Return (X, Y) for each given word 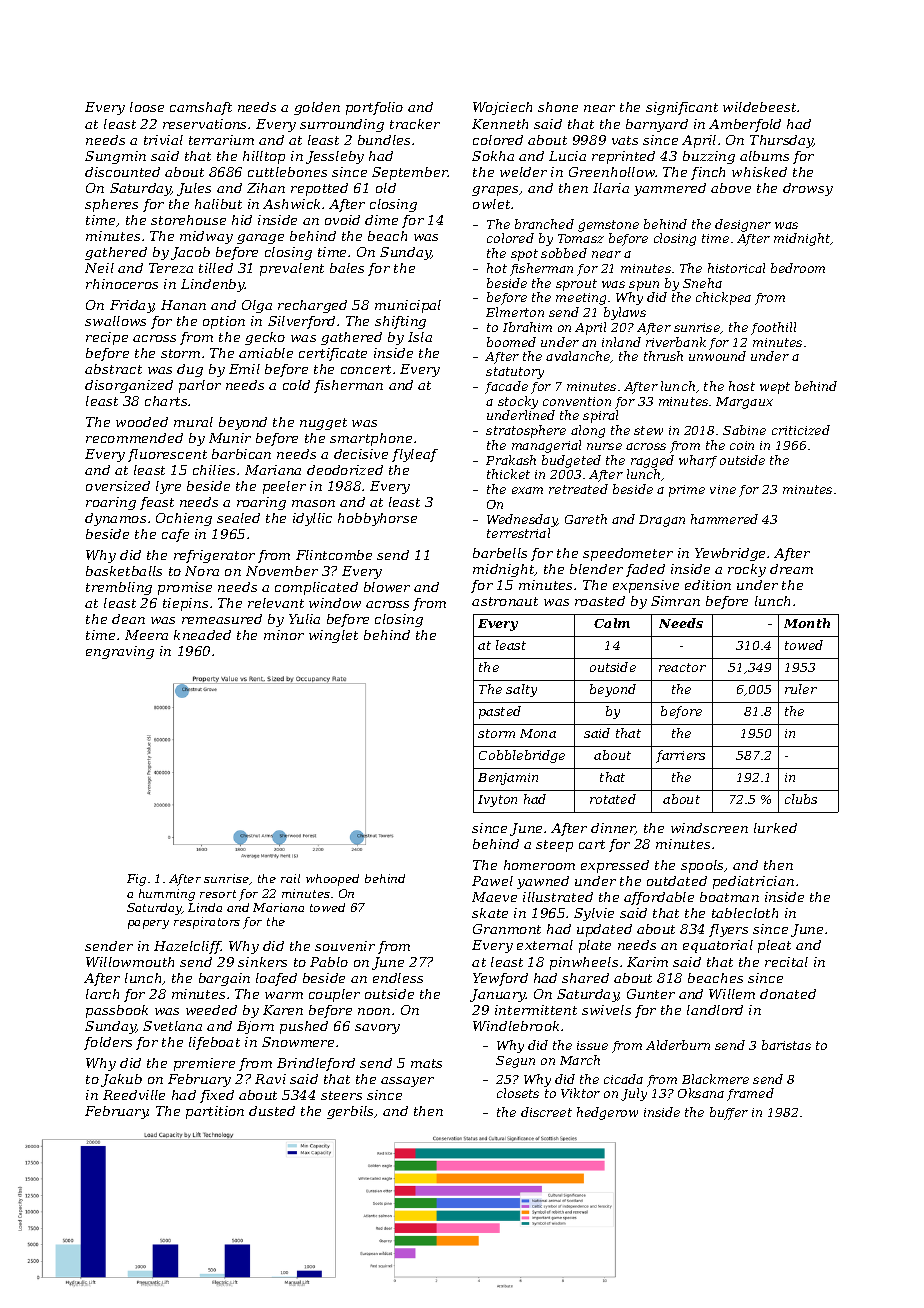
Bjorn (255, 1027)
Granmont (507, 929)
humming (167, 895)
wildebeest (760, 107)
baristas (786, 1045)
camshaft (201, 108)
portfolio (374, 108)
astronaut (505, 601)
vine (723, 489)
